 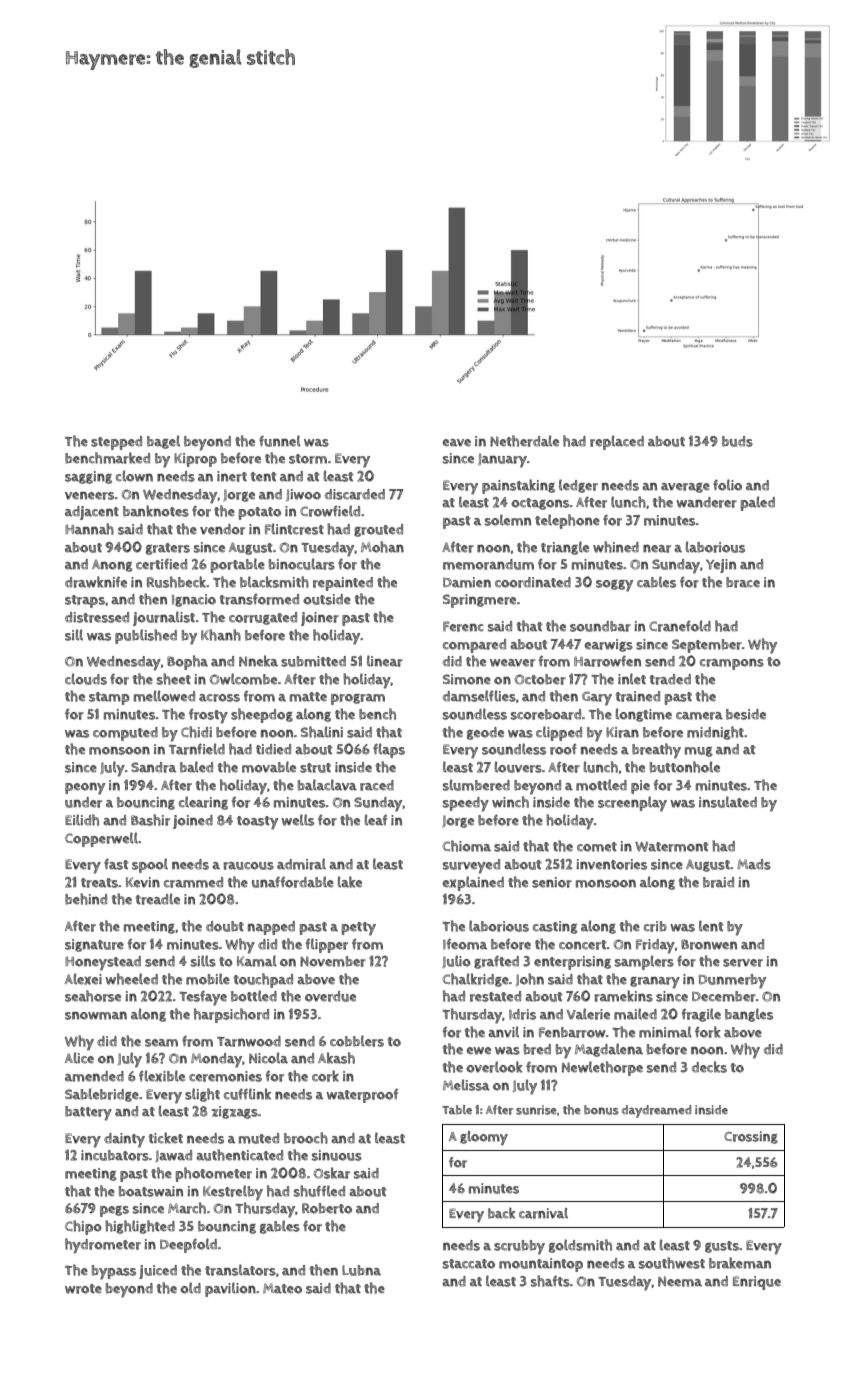 I want to click on discarded, so click(x=355, y=494).
